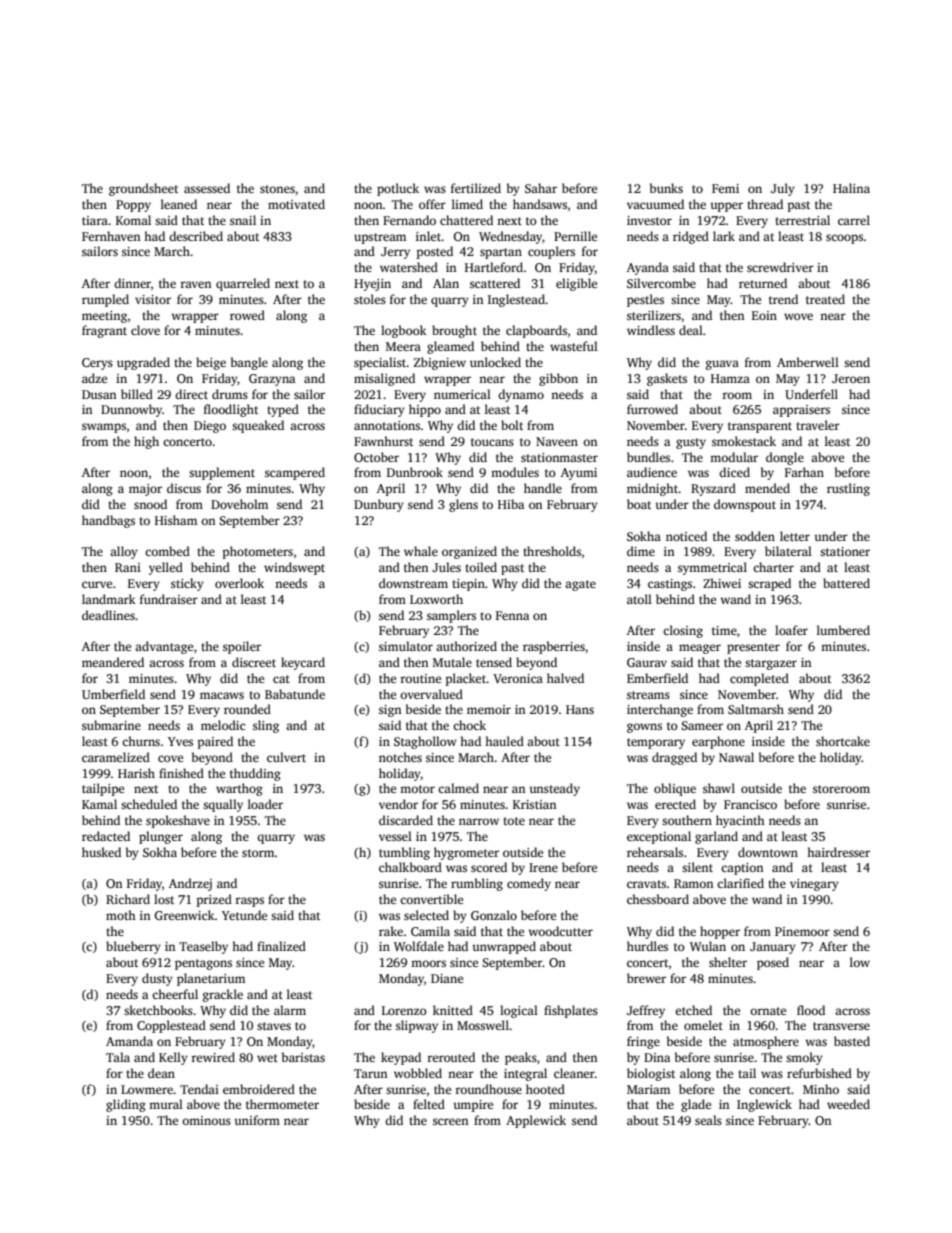  Describe the element at coordinates (551, 252) in the screenshot. I see `couplers` at that location.
